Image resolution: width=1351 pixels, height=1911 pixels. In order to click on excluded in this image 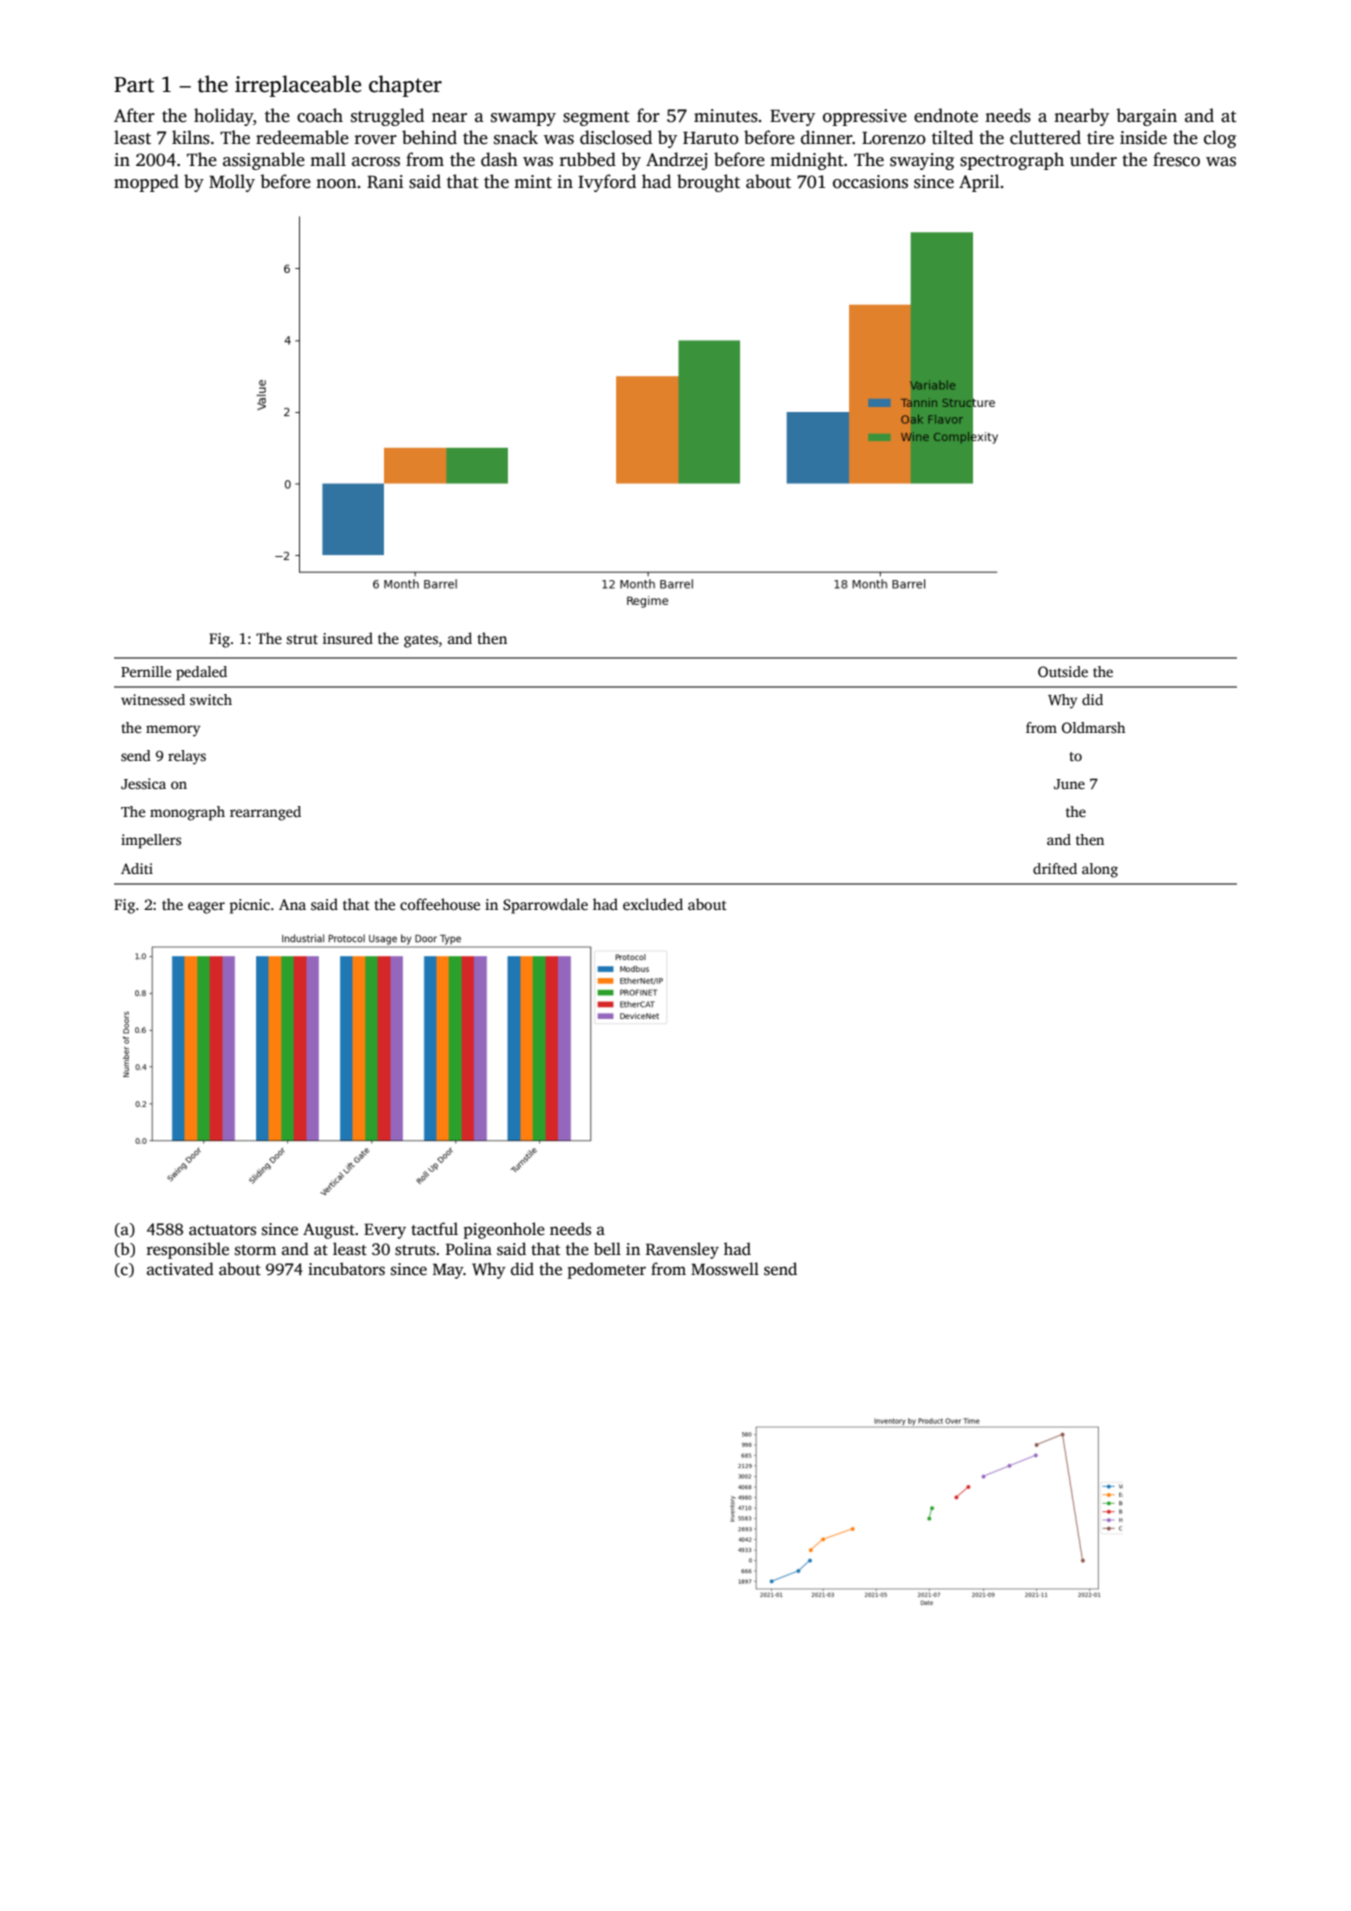, I will do `click(653, 904)`.
